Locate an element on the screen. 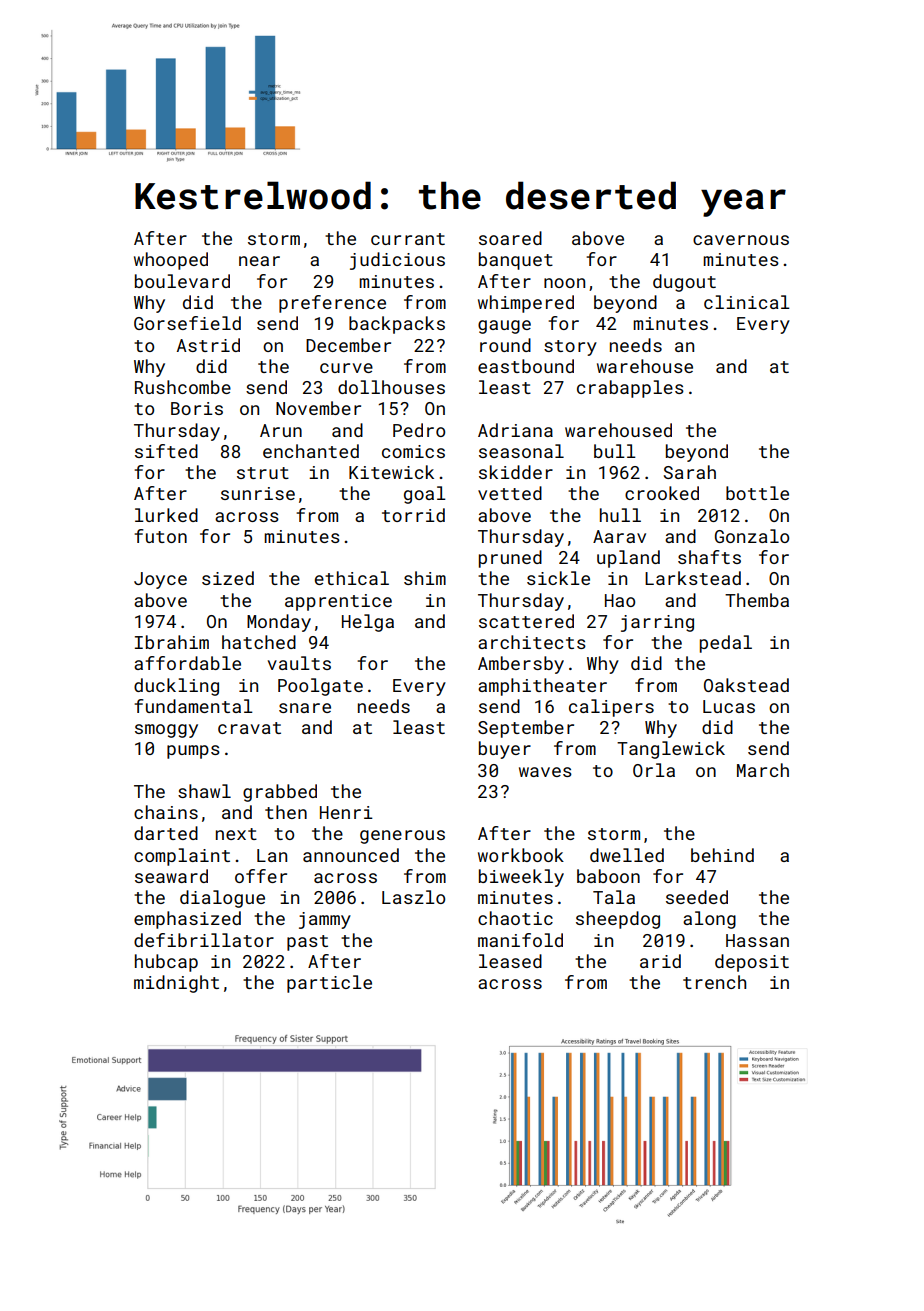 The height and width of the screenshot is (1311, 924). pruned is located at coordinates (510, 559).
